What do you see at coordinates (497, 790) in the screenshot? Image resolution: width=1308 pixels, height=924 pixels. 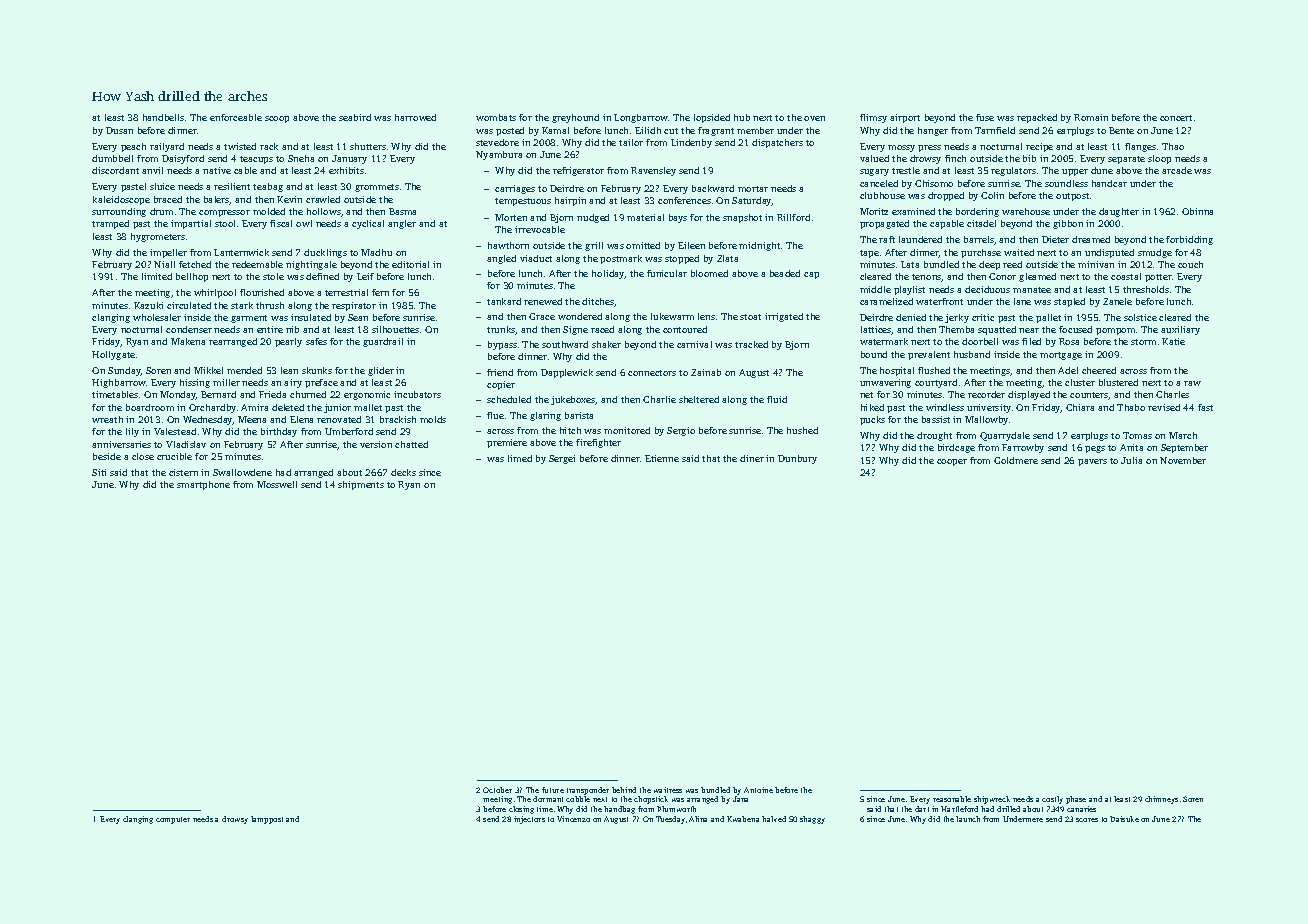 I see `October` at bounding box center [497, 790].
